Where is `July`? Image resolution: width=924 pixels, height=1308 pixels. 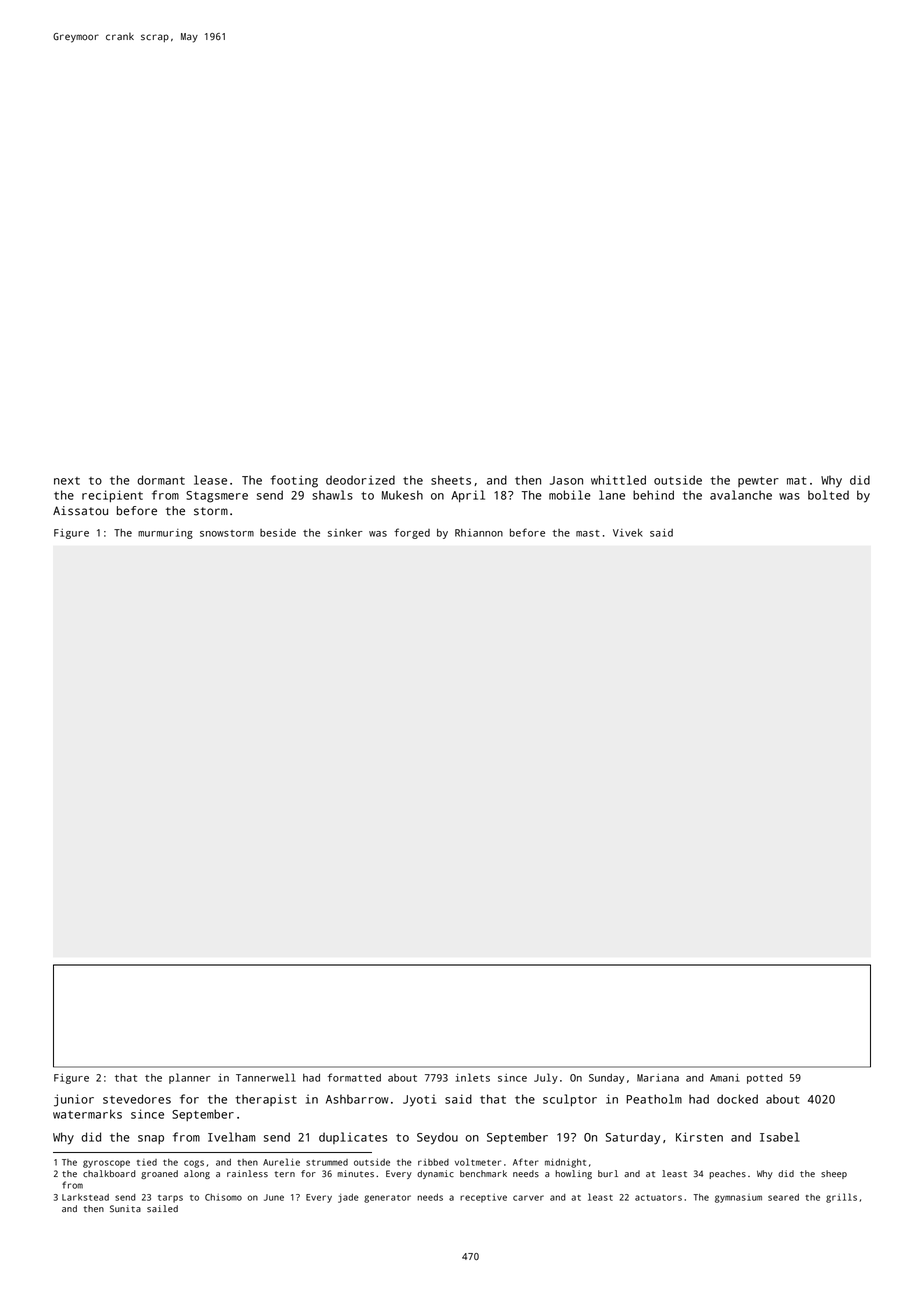
July is located at coordinates (546, 1078).
